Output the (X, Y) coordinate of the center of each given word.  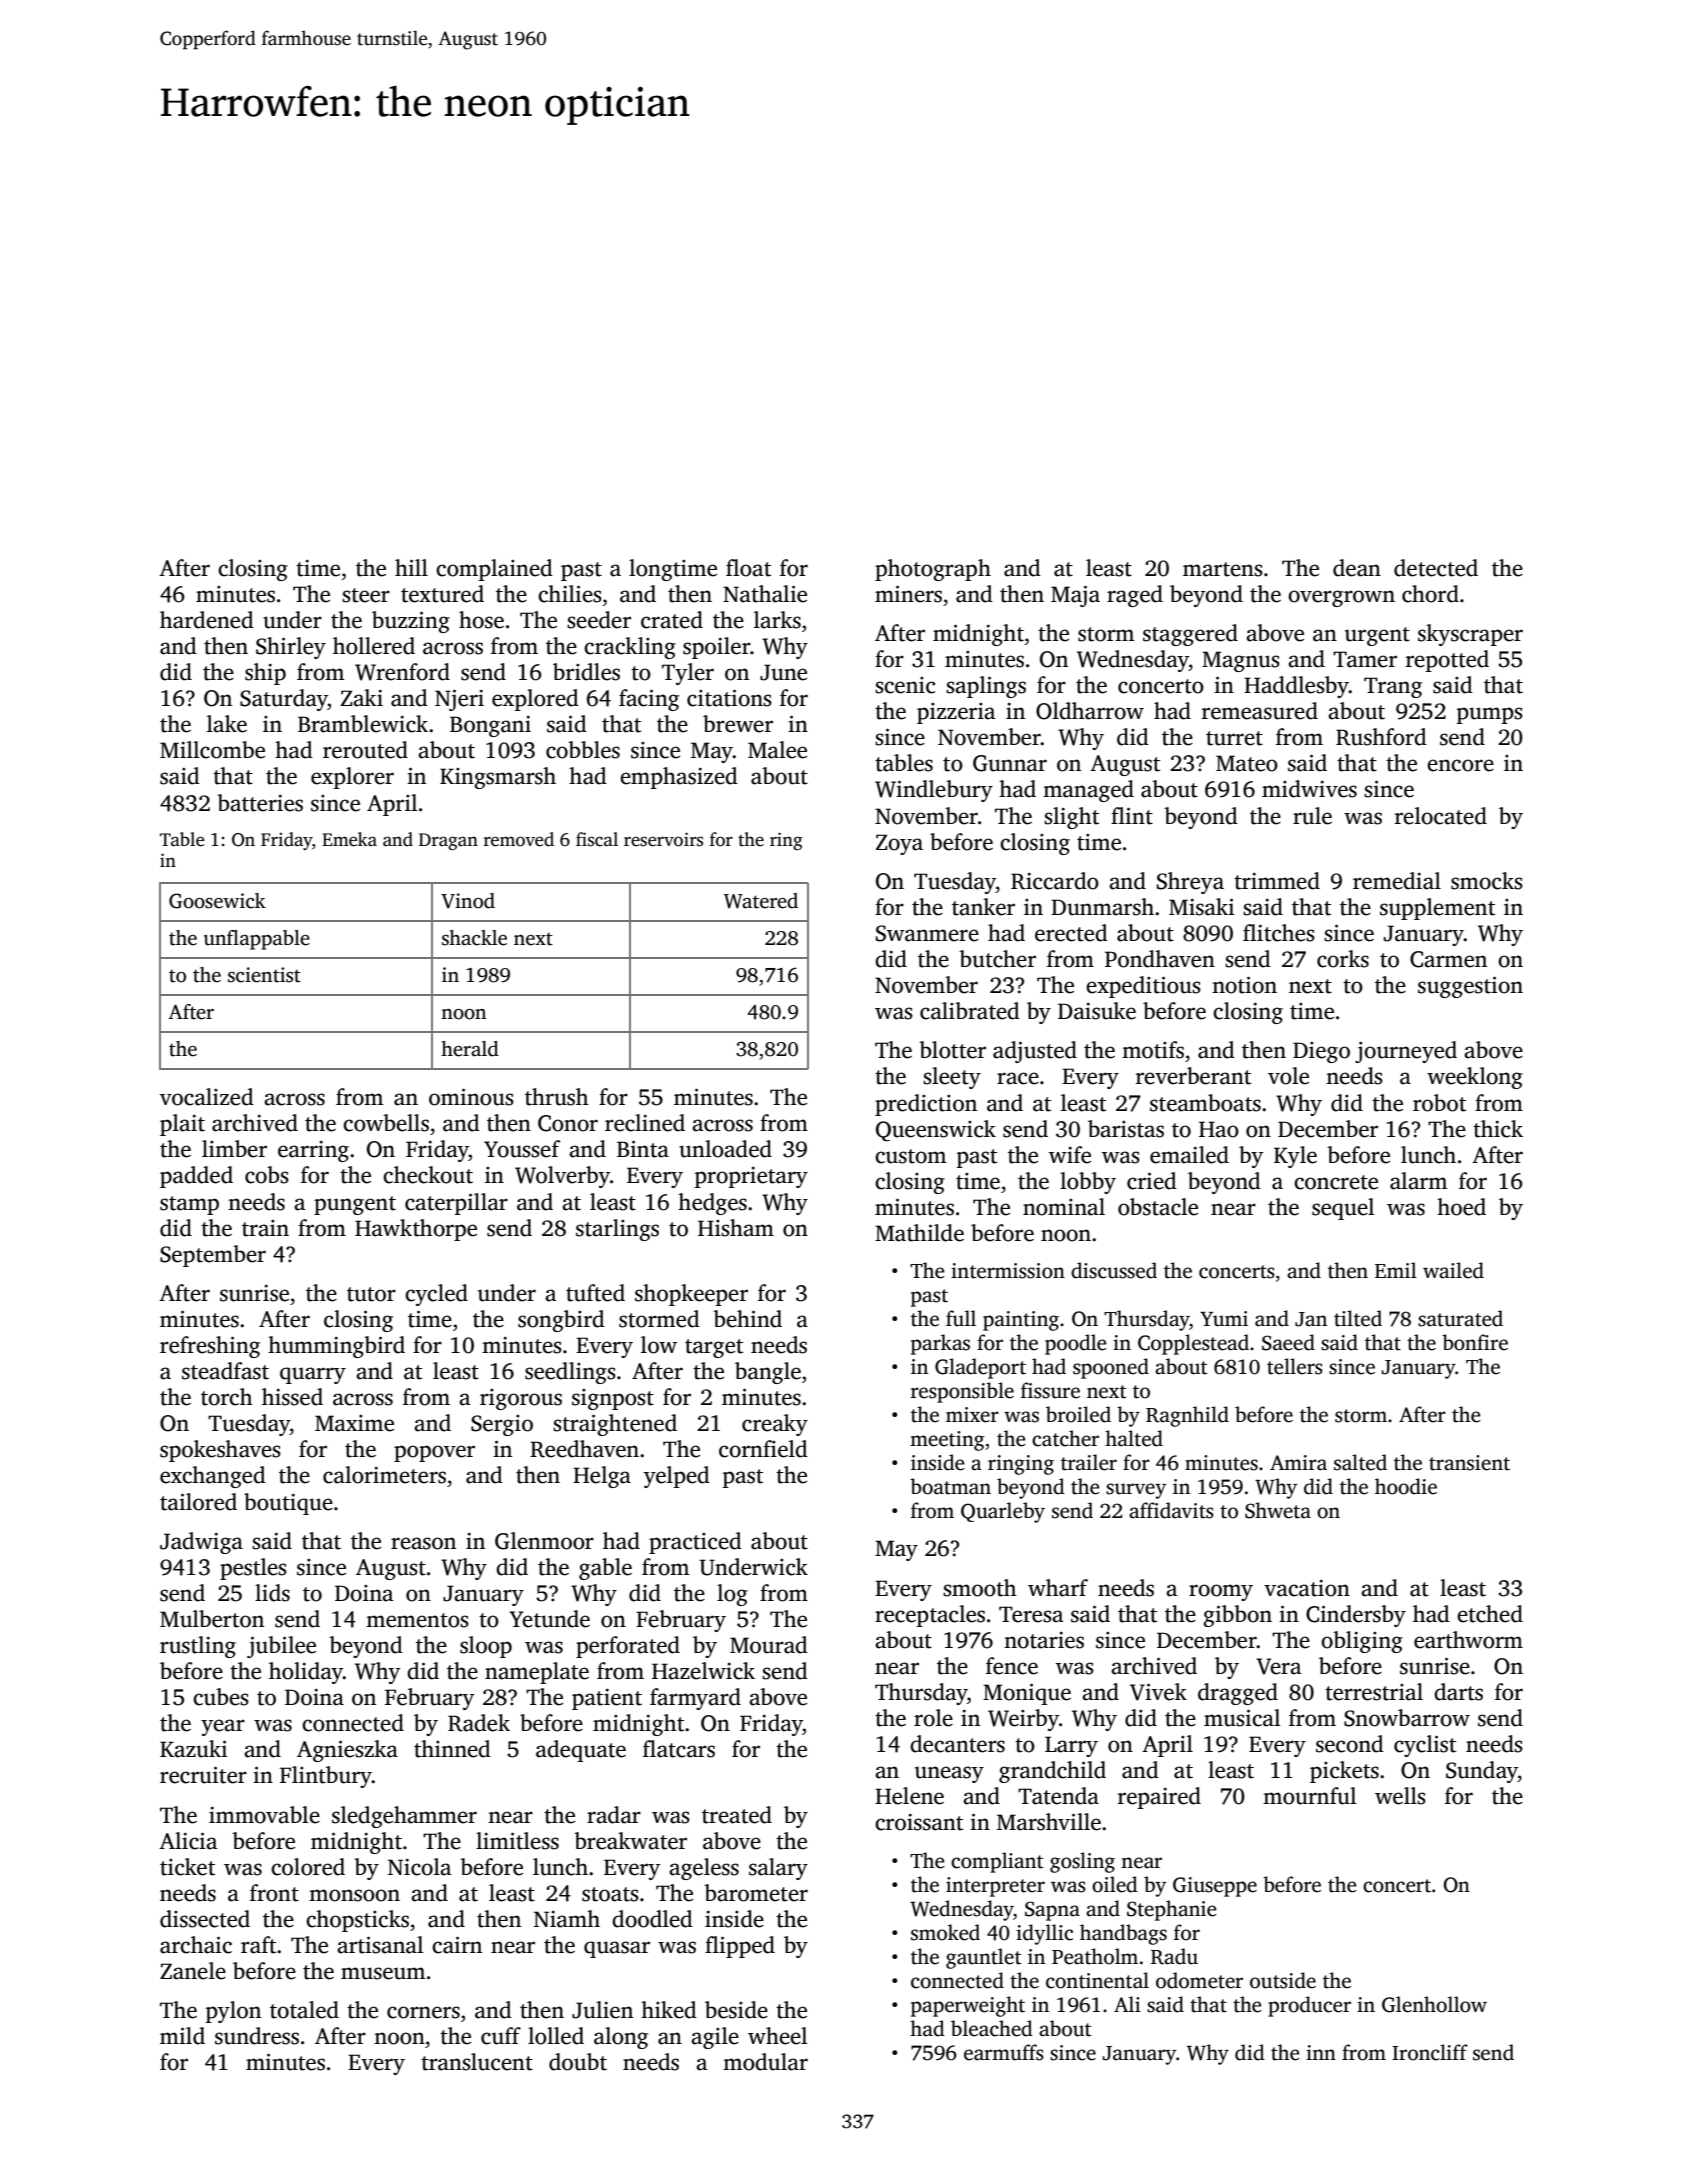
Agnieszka (347, 1751)
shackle (474, 938)
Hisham (736, 1228)
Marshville (1049, 1822)
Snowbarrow (1407, 1718)
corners (423, 2012)
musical (1242, 1718)
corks (1343, 959)
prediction (926, 1105)
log (732, 1595)
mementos (417, 1620)
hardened (207, 620)
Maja (1075, 596)
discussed (1114, 1270)
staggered (1190, 635)
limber (234, 1149)
